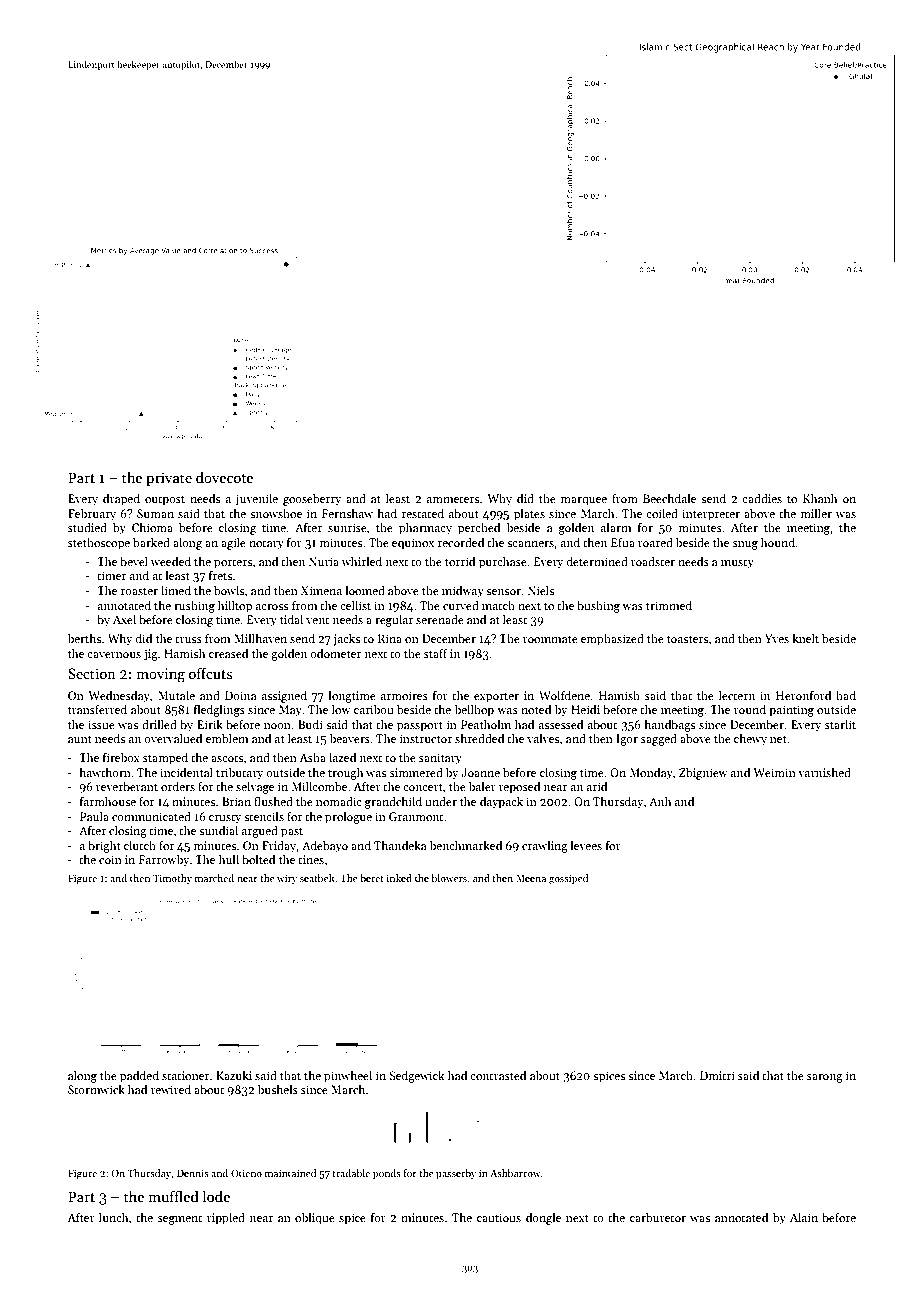 The image size is (924, 1308). I want to click on blowers, so click(449, 878).
